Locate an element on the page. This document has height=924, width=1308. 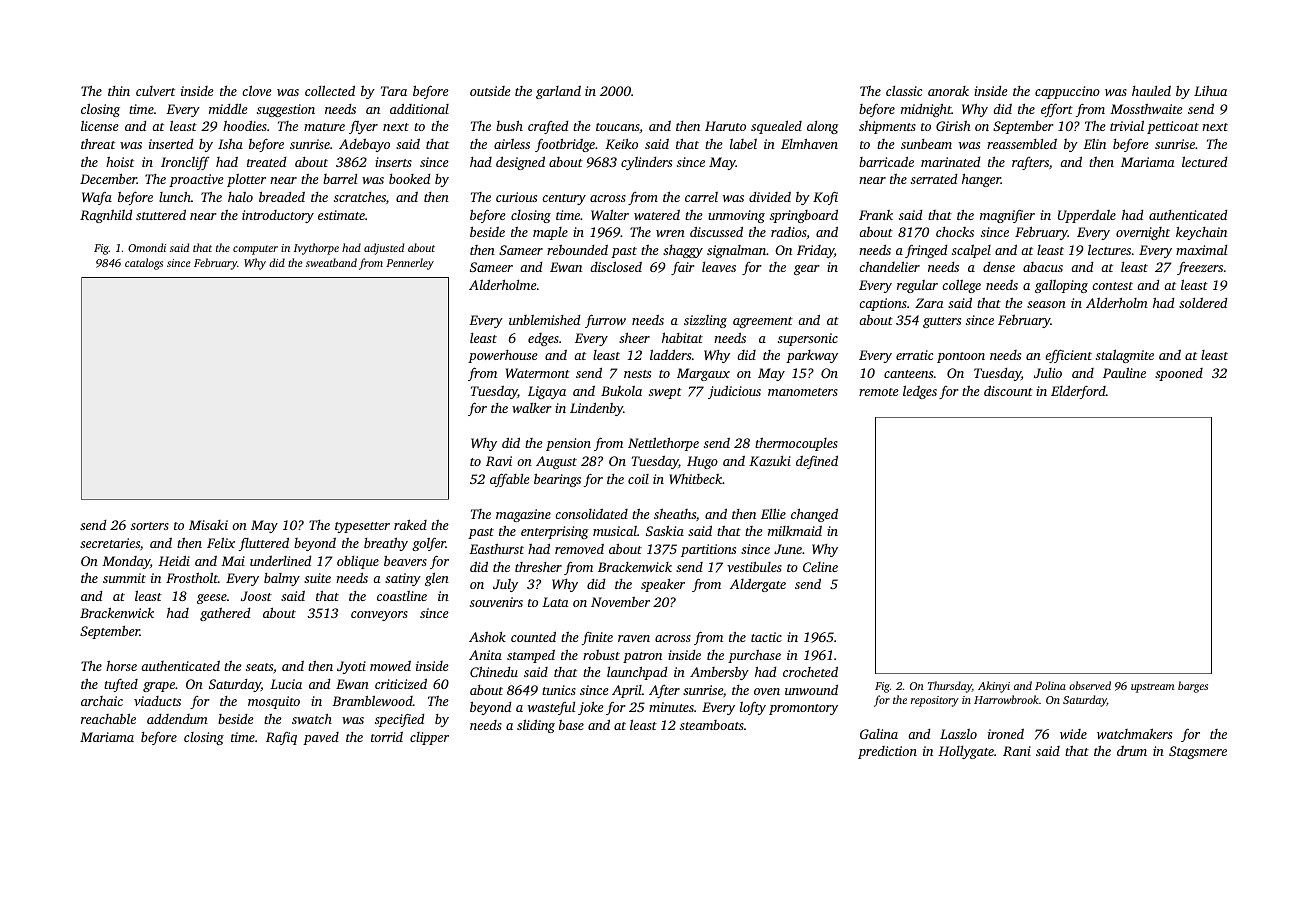
Lihua is located at coordinates (1210, 90).
